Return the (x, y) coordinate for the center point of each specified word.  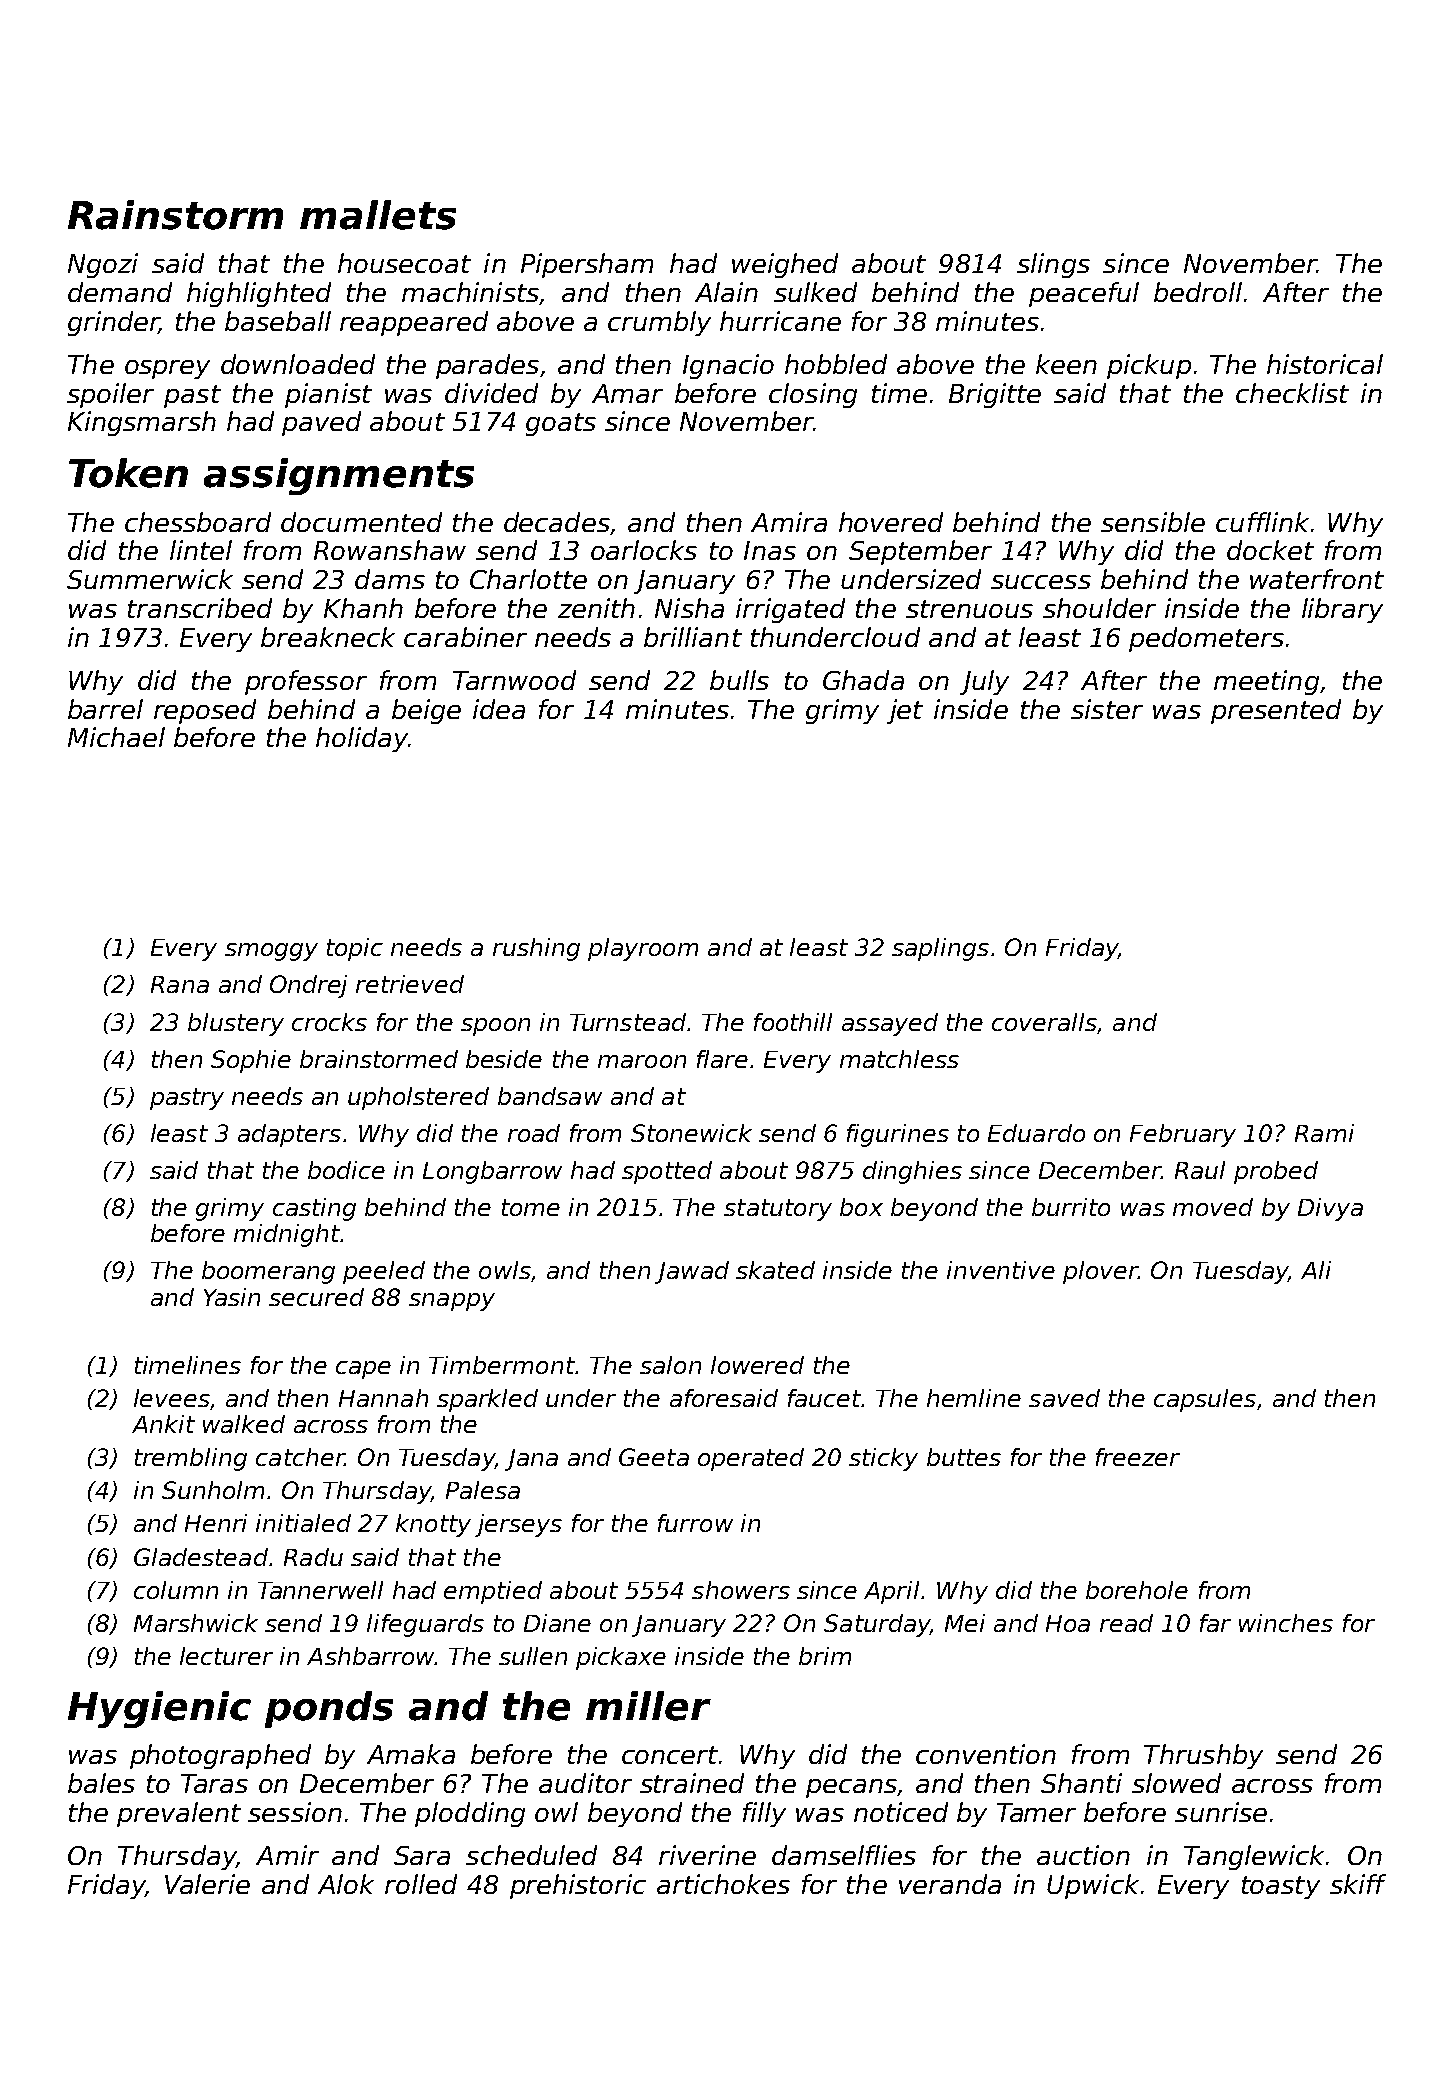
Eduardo (1036, 1133)
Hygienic (159, 1709)
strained (692, 1783)
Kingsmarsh (142, 423)
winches (1286, 1623)
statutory (778, 1210)
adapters (289, 1135)
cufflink (1262, 522)
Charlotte (528, 579)
